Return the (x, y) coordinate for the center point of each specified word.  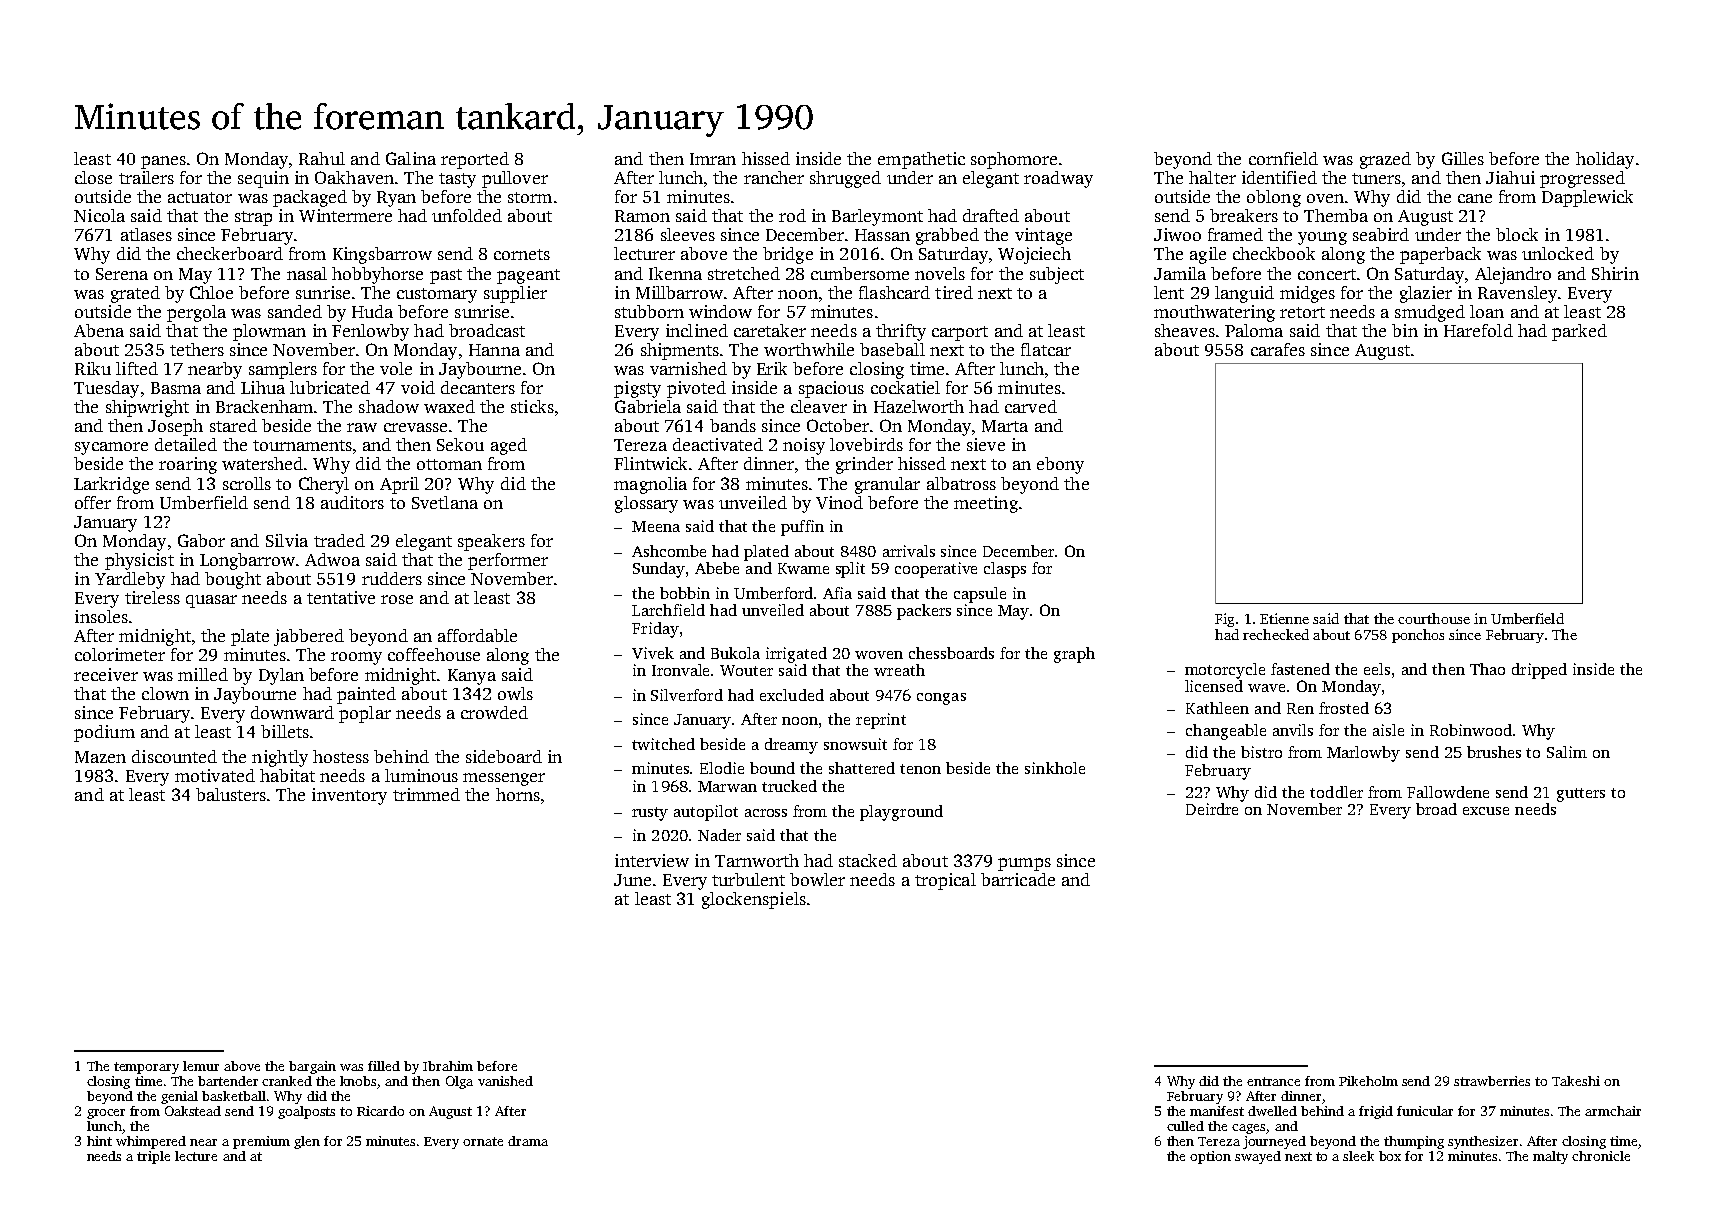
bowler (817, 879)
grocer (106, 1114)
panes (163, 162)
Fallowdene (1448, 792)
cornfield (1283, 158)
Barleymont (877, 217)
